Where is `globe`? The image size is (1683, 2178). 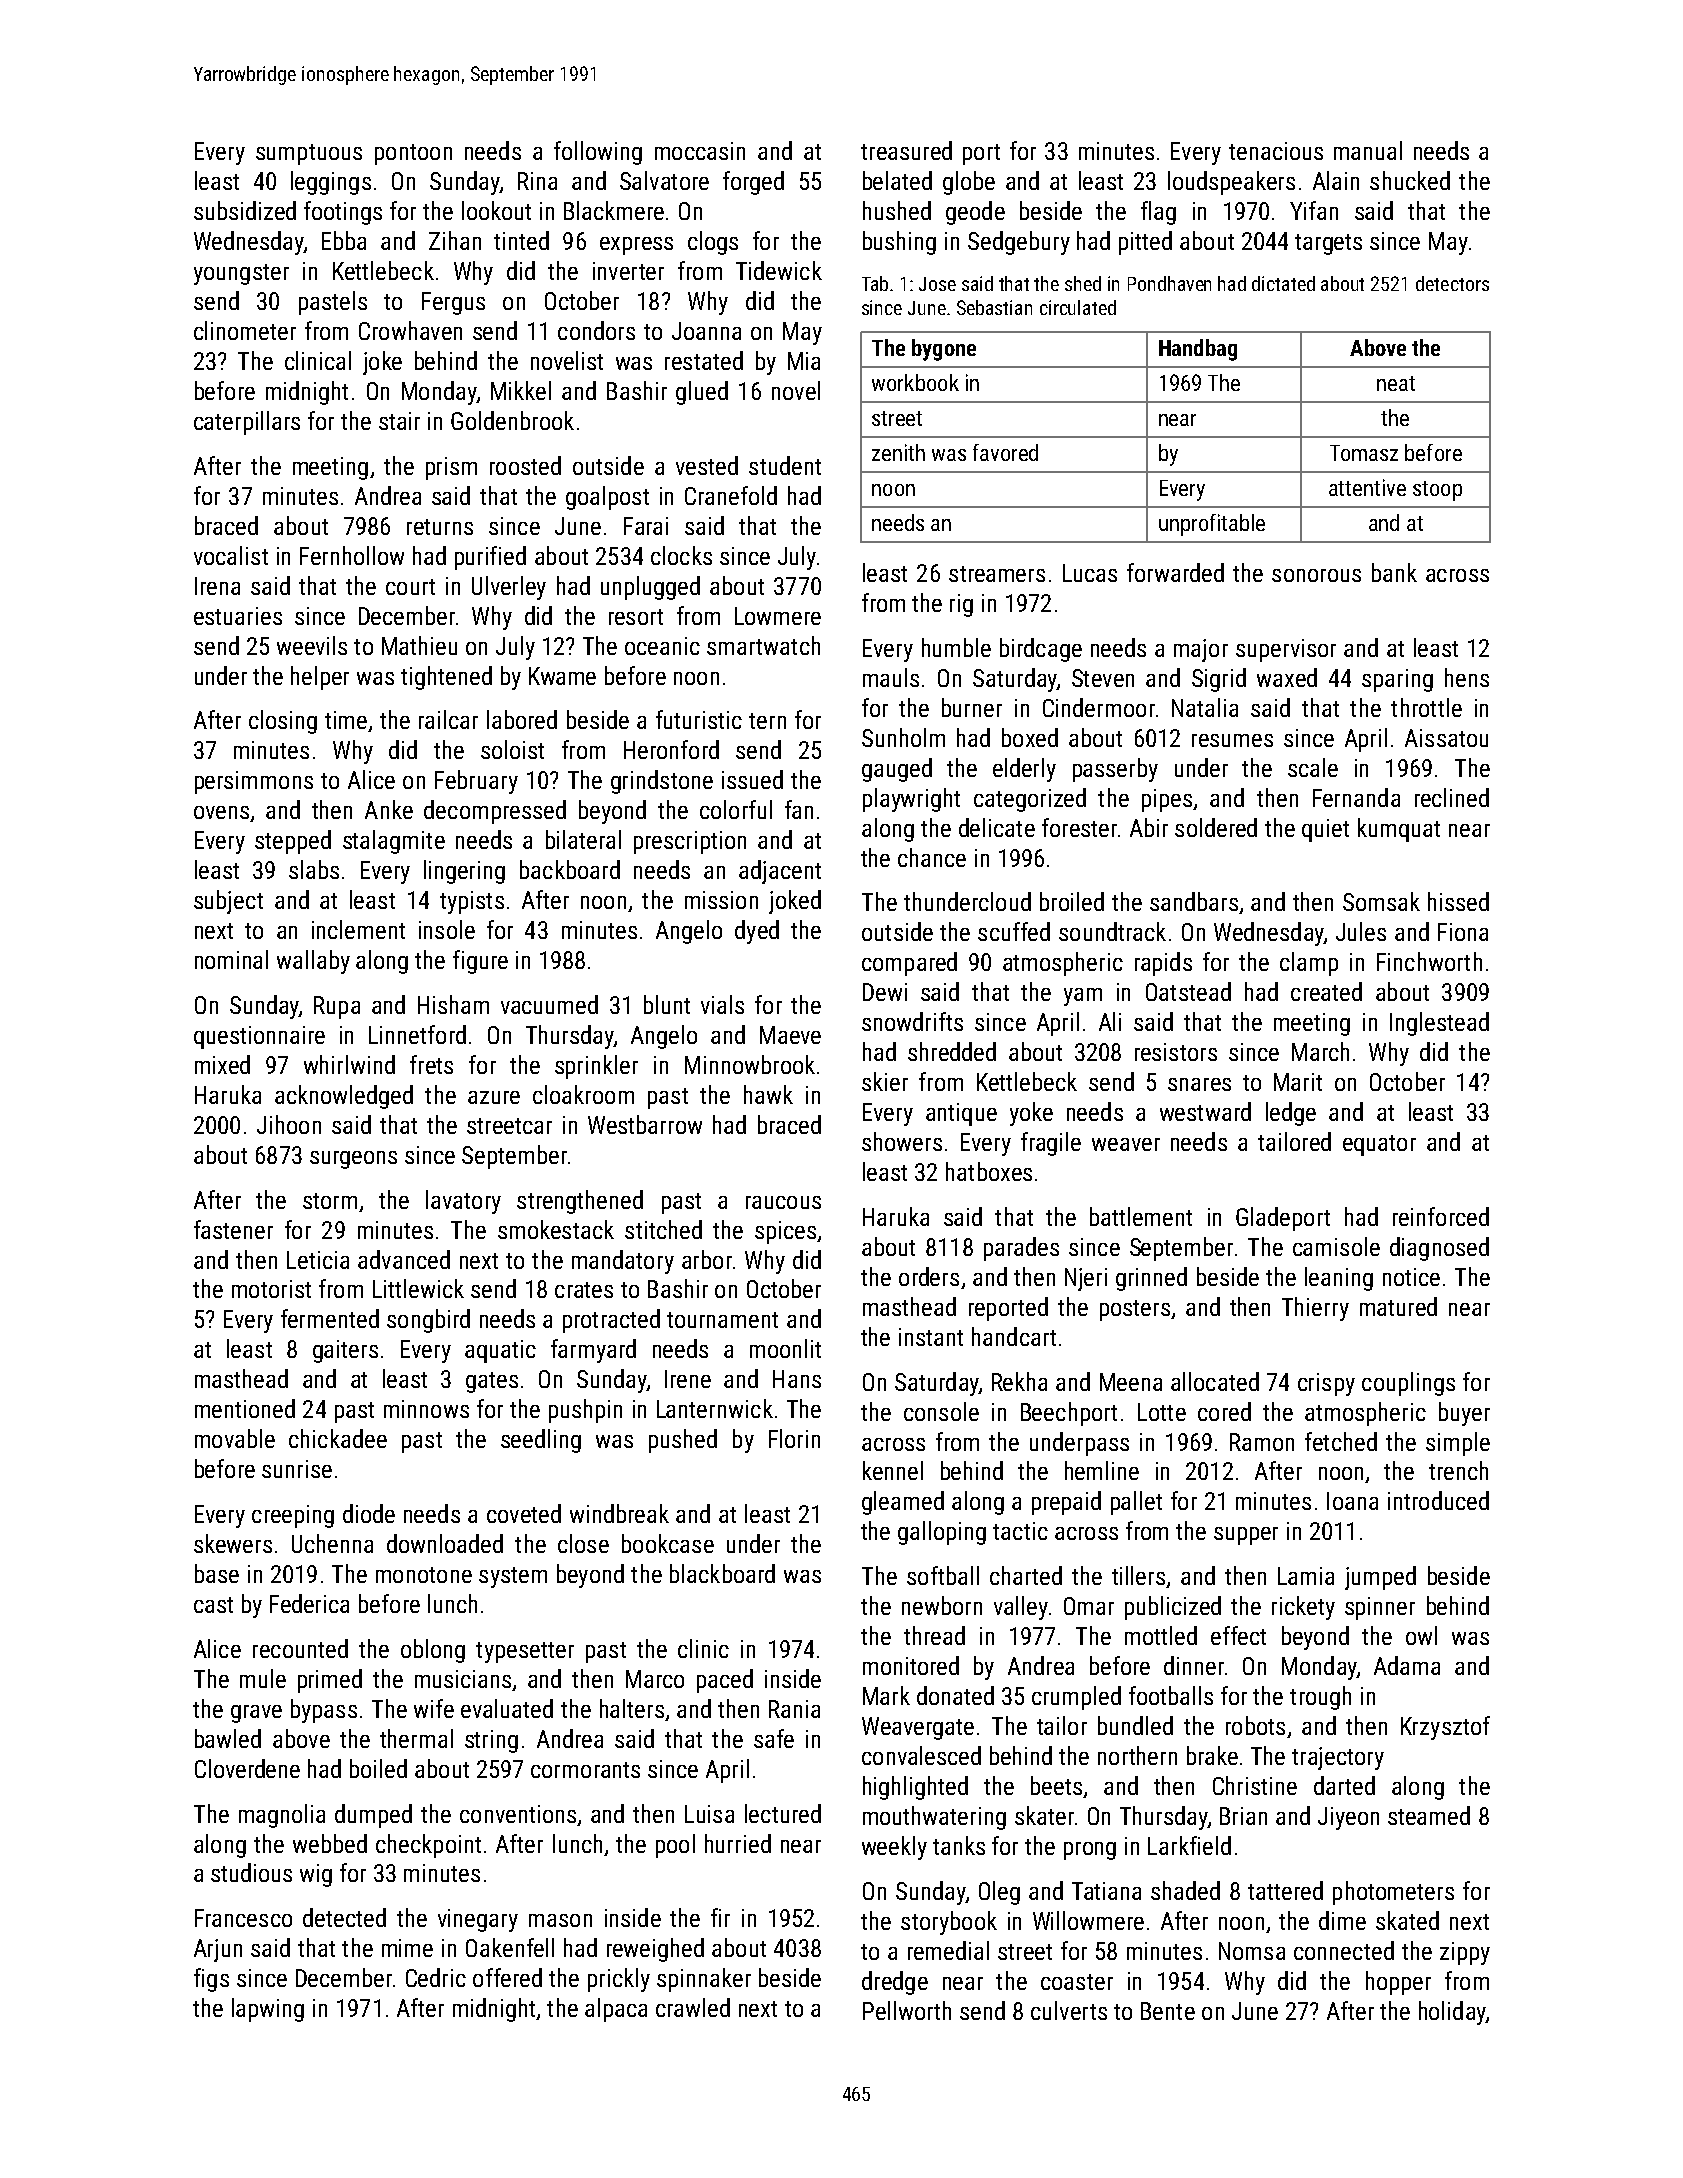 globe is located at coordinates (969, 183).
